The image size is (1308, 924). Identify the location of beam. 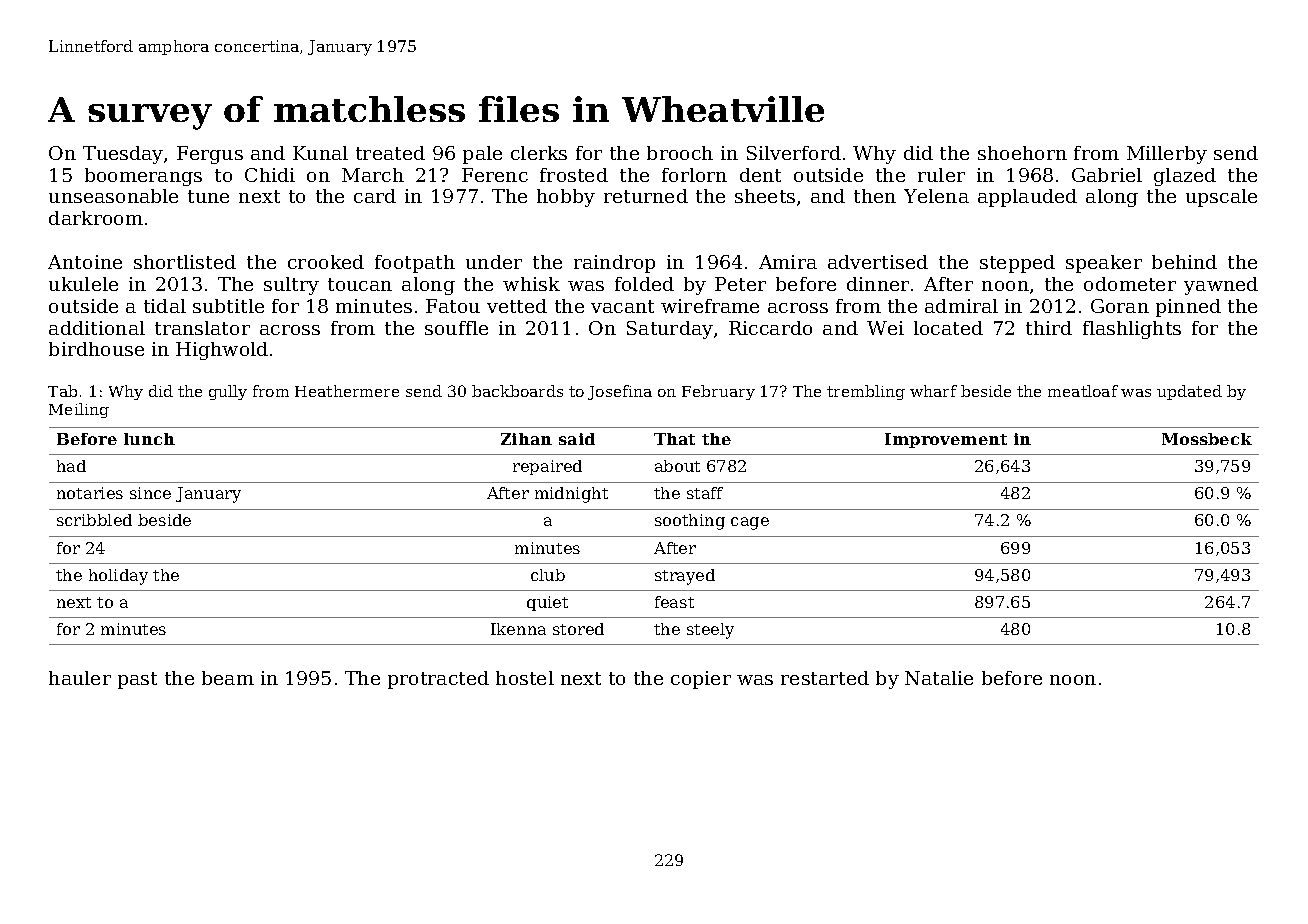
(228, 678).
